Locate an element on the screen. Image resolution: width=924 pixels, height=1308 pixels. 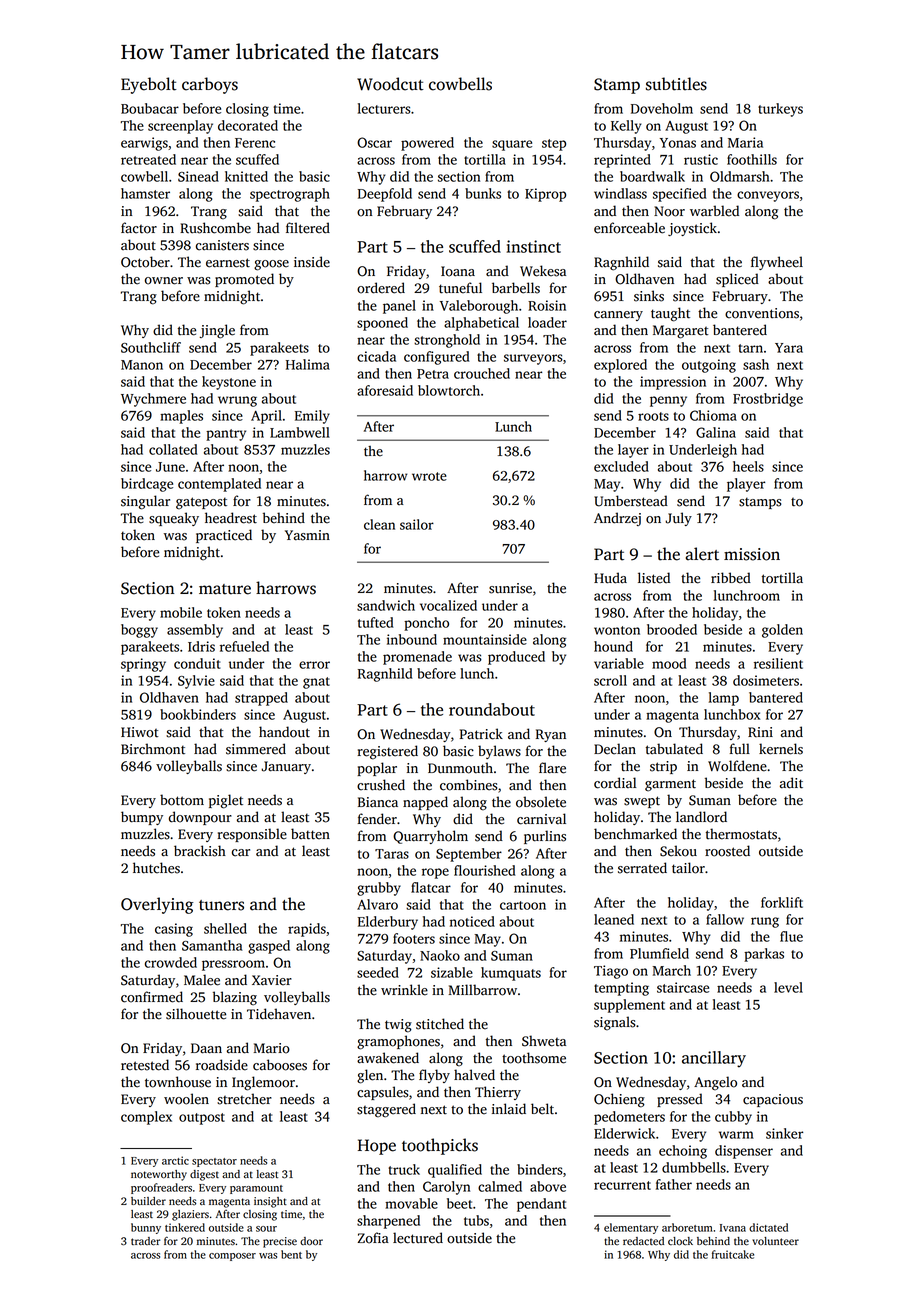
level is located at coordinates (788, 987).
